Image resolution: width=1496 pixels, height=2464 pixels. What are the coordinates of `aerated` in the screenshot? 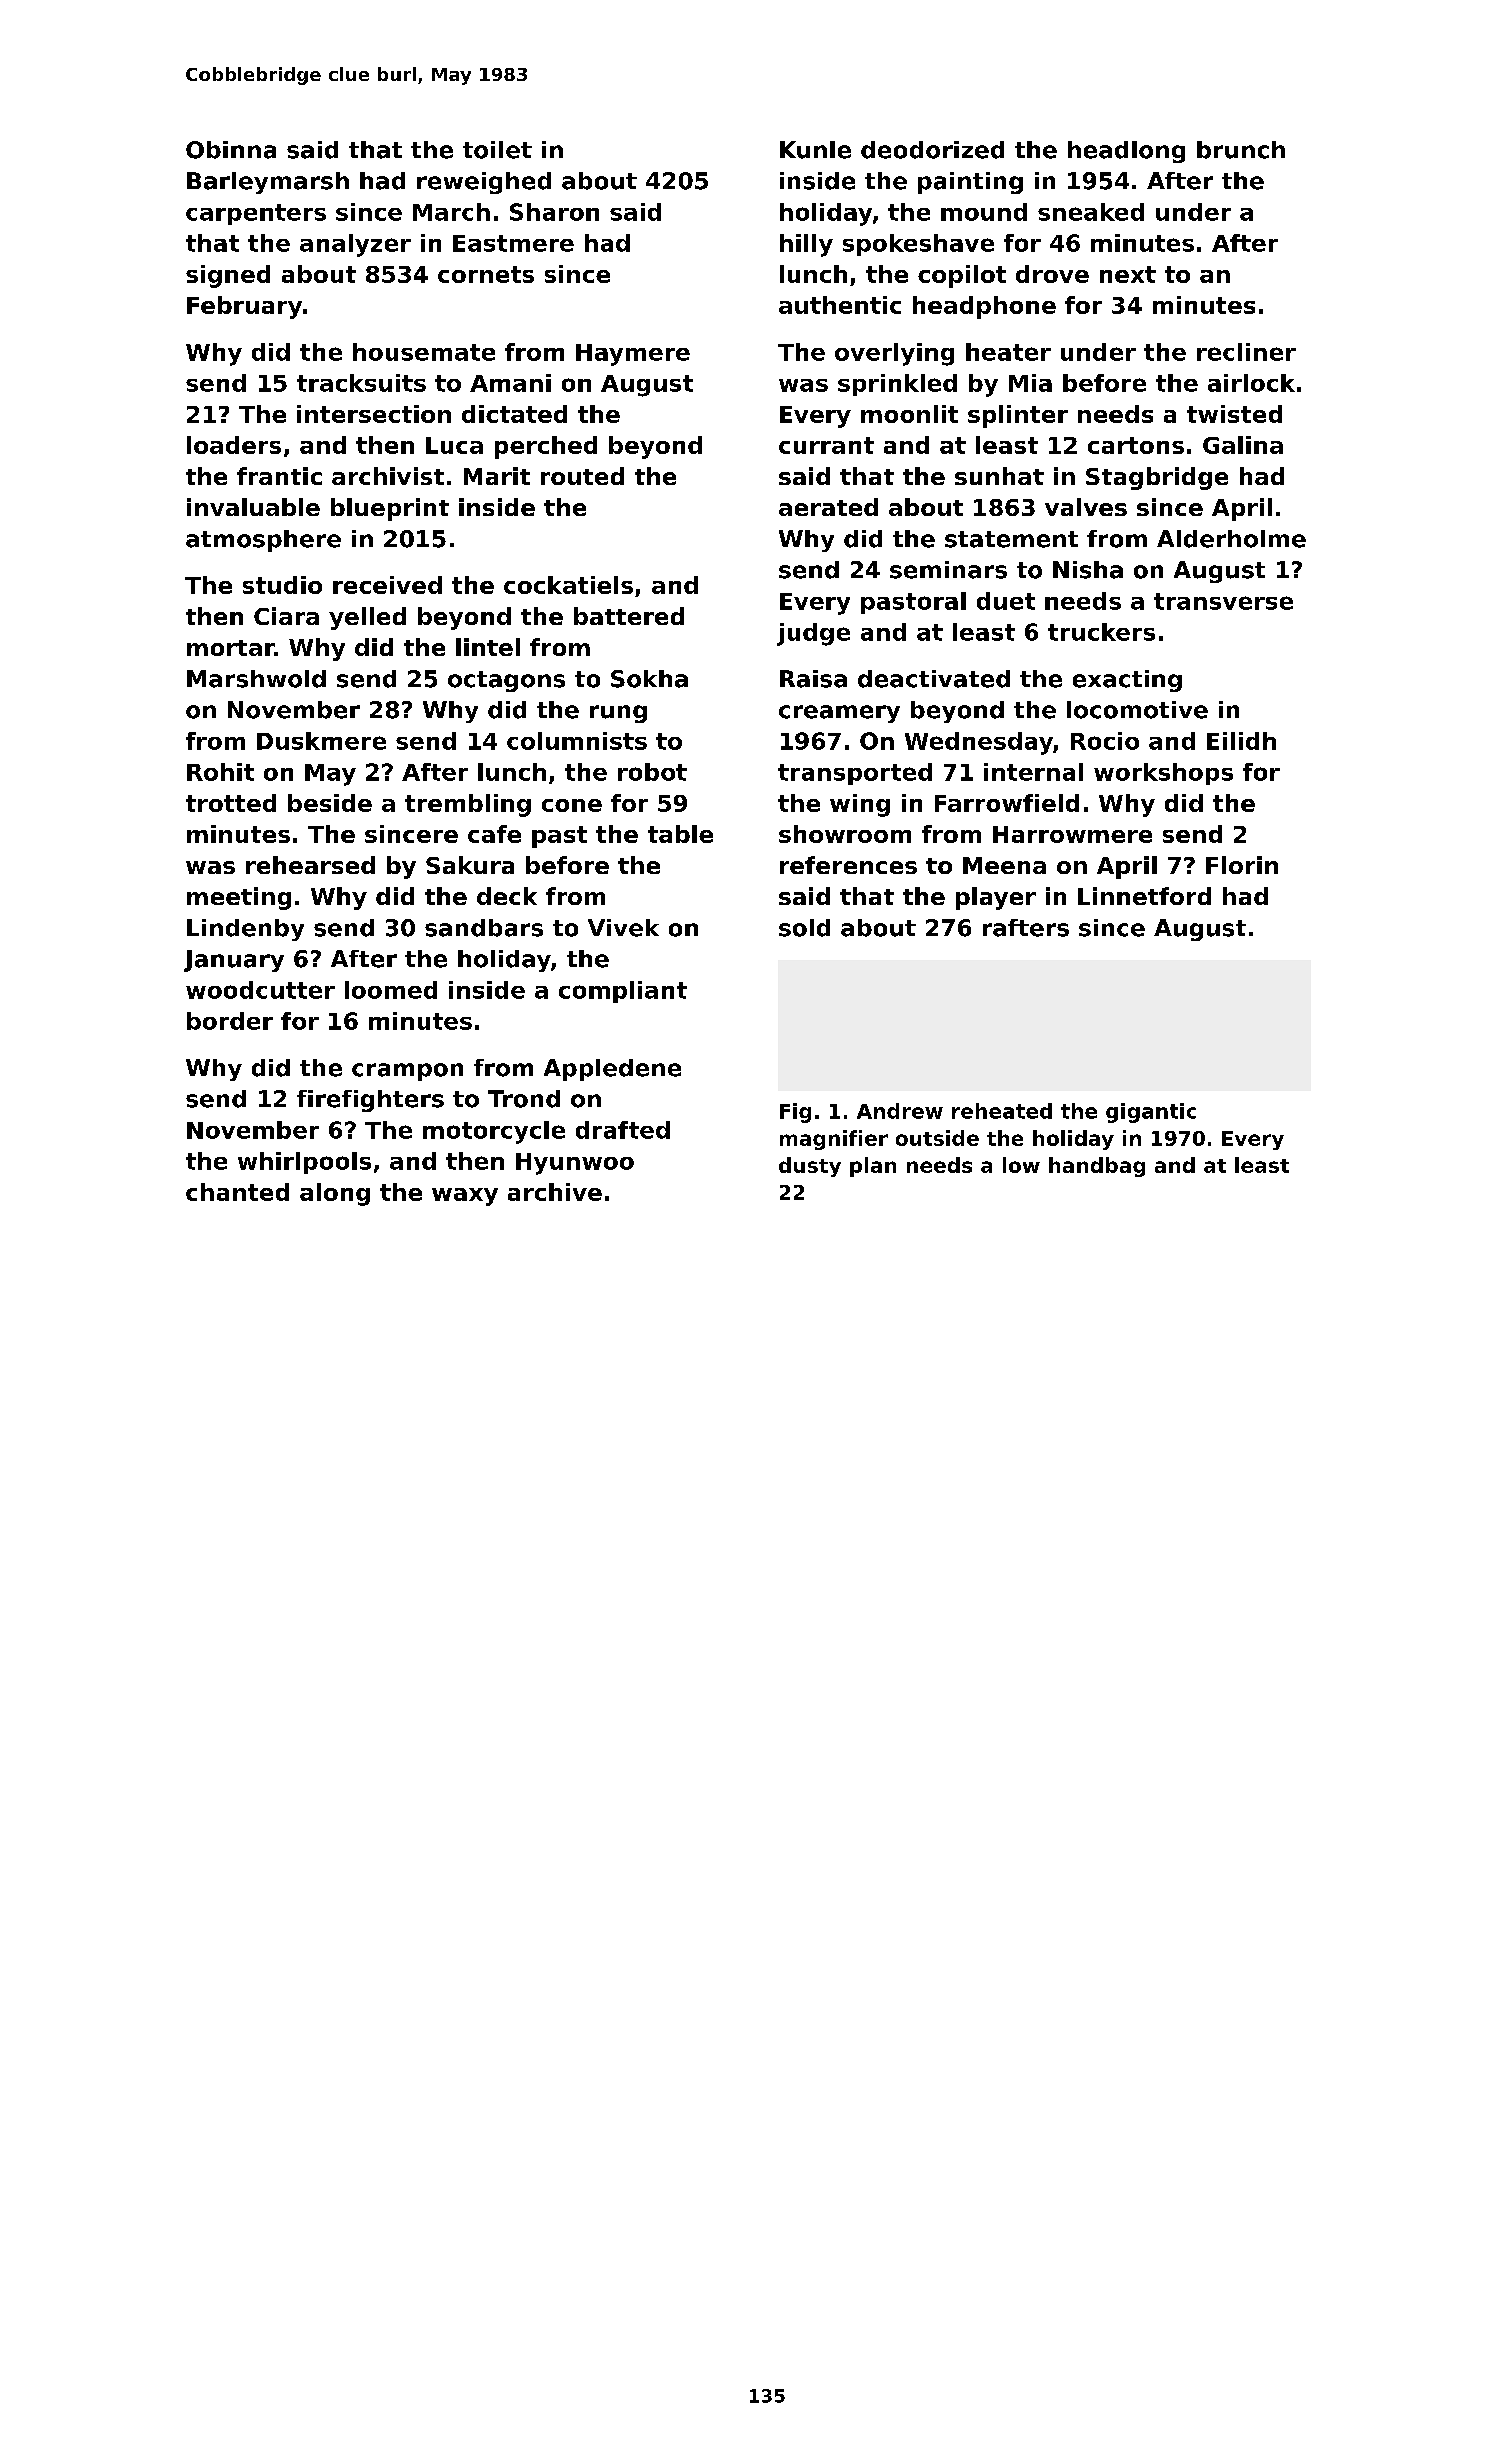 It's located at (828, 507).
